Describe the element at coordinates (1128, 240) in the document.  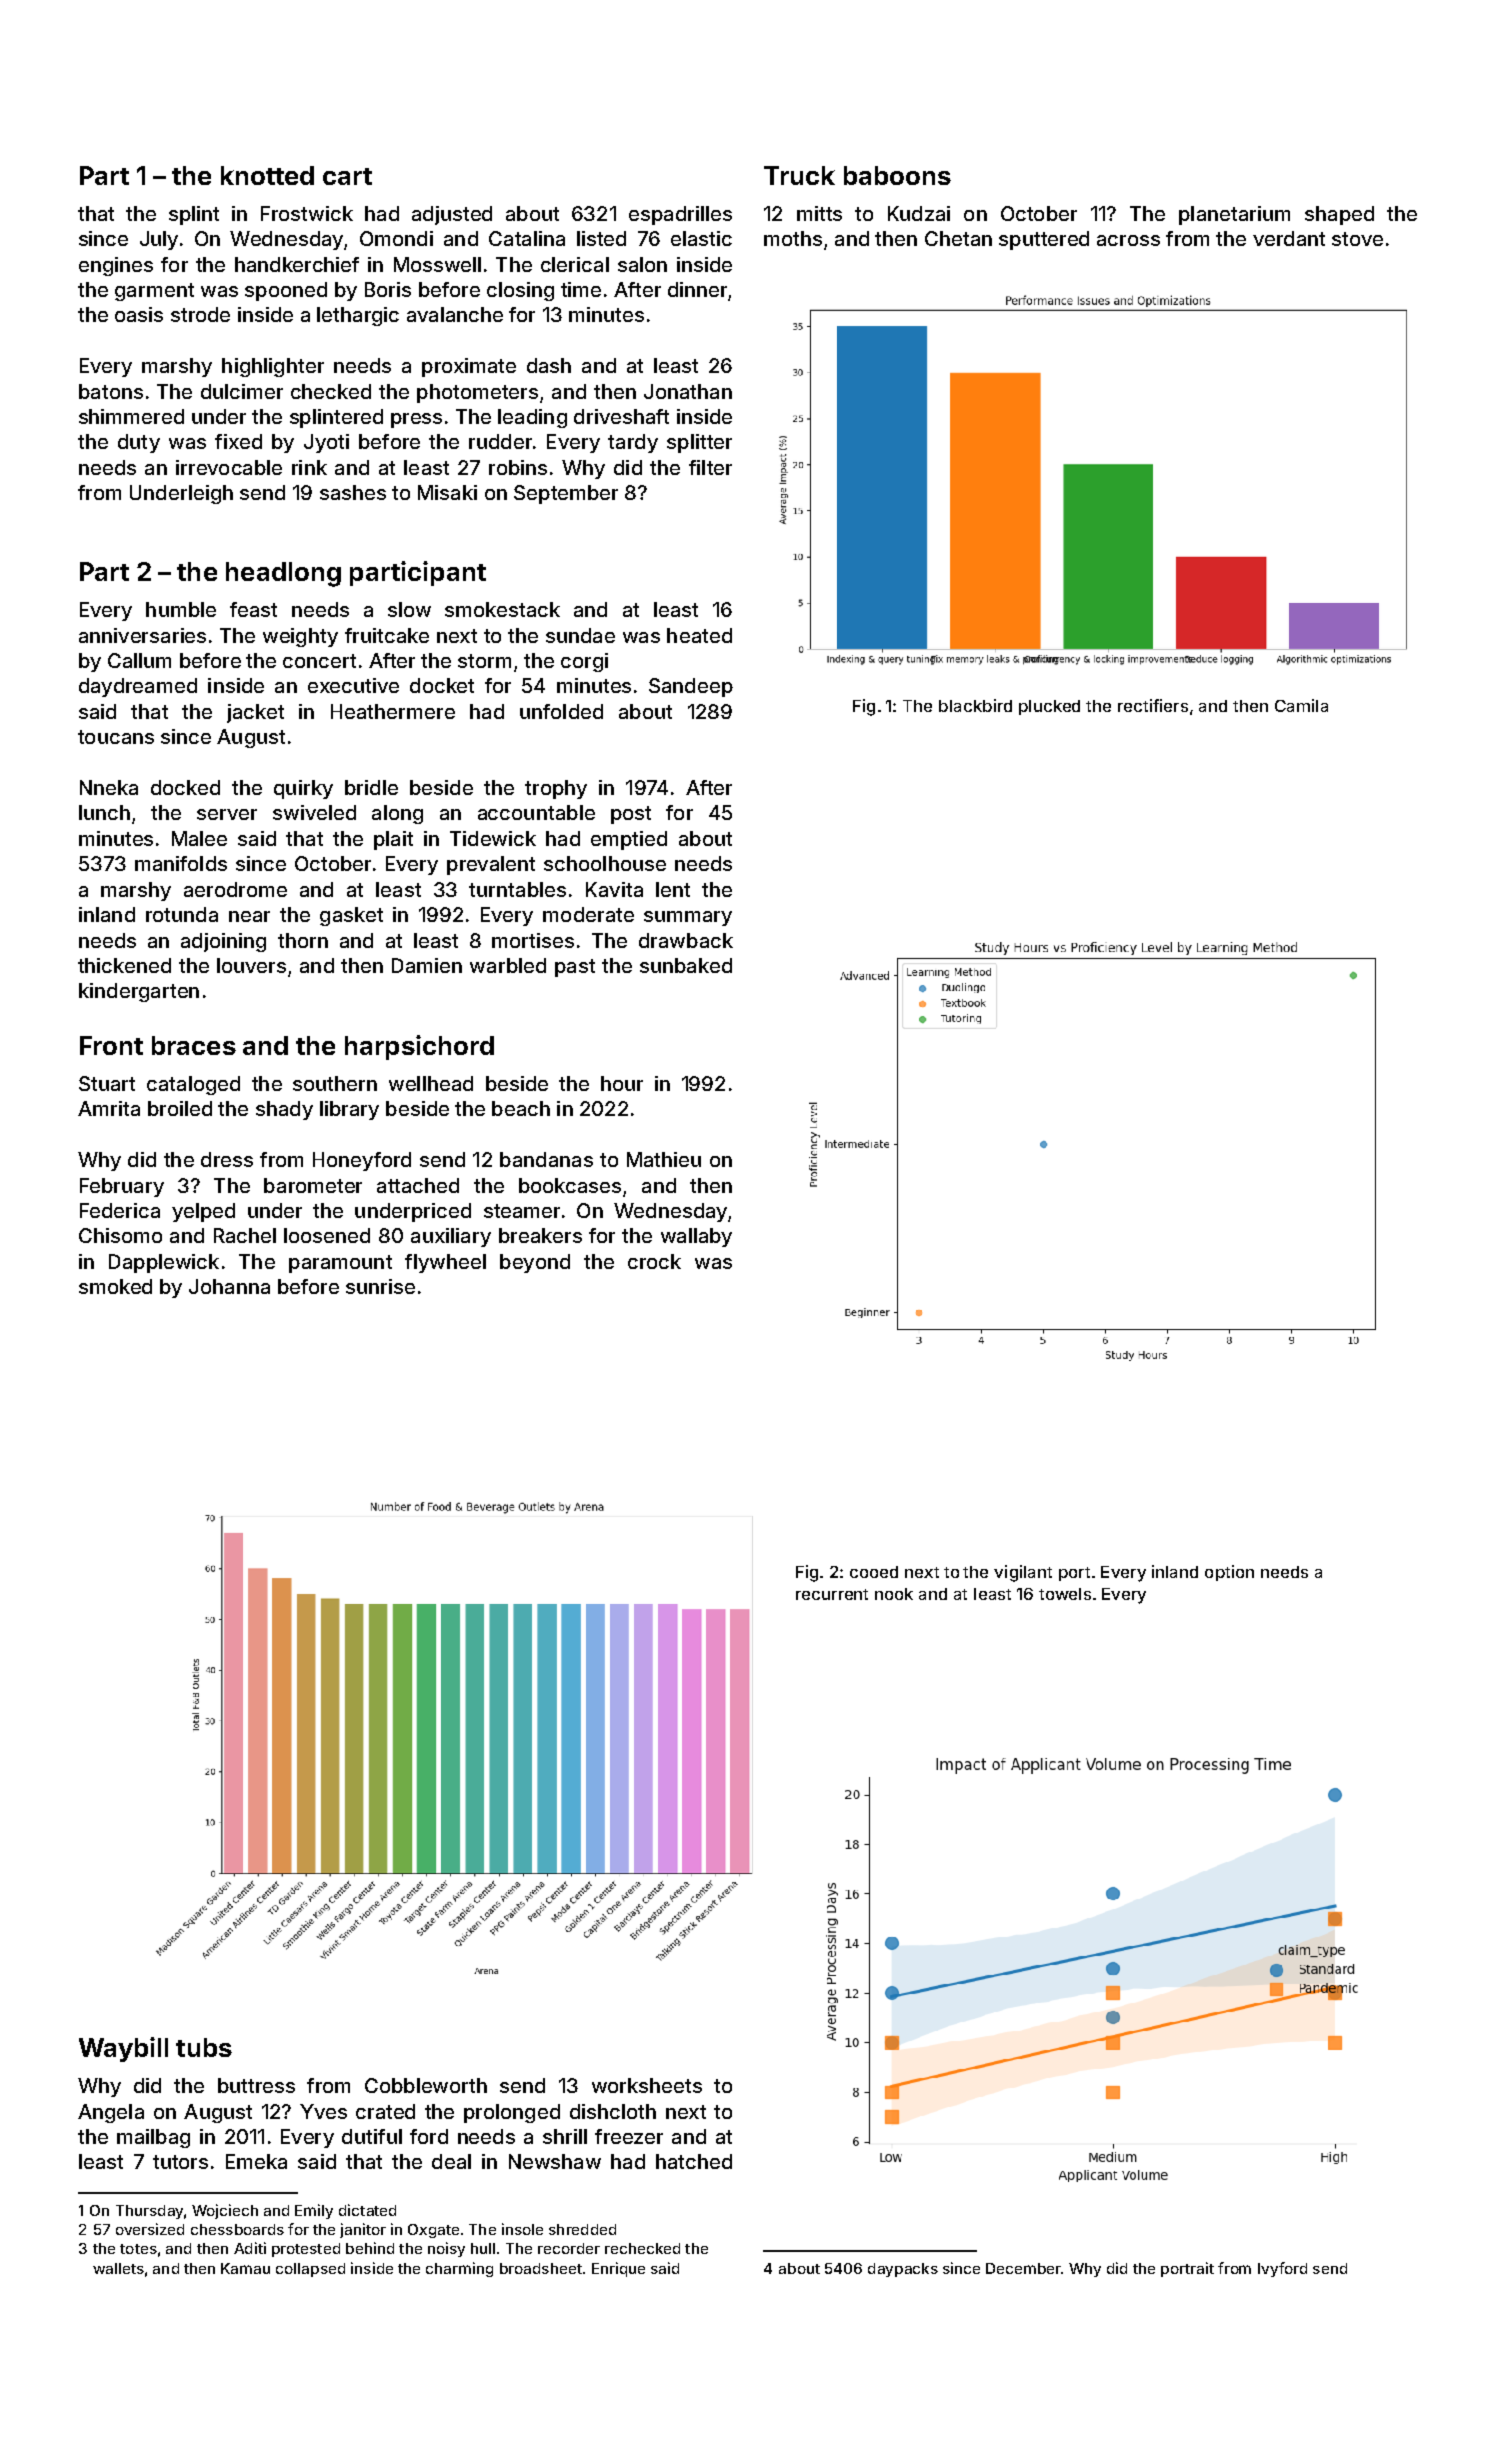
I see `across` at that location.
